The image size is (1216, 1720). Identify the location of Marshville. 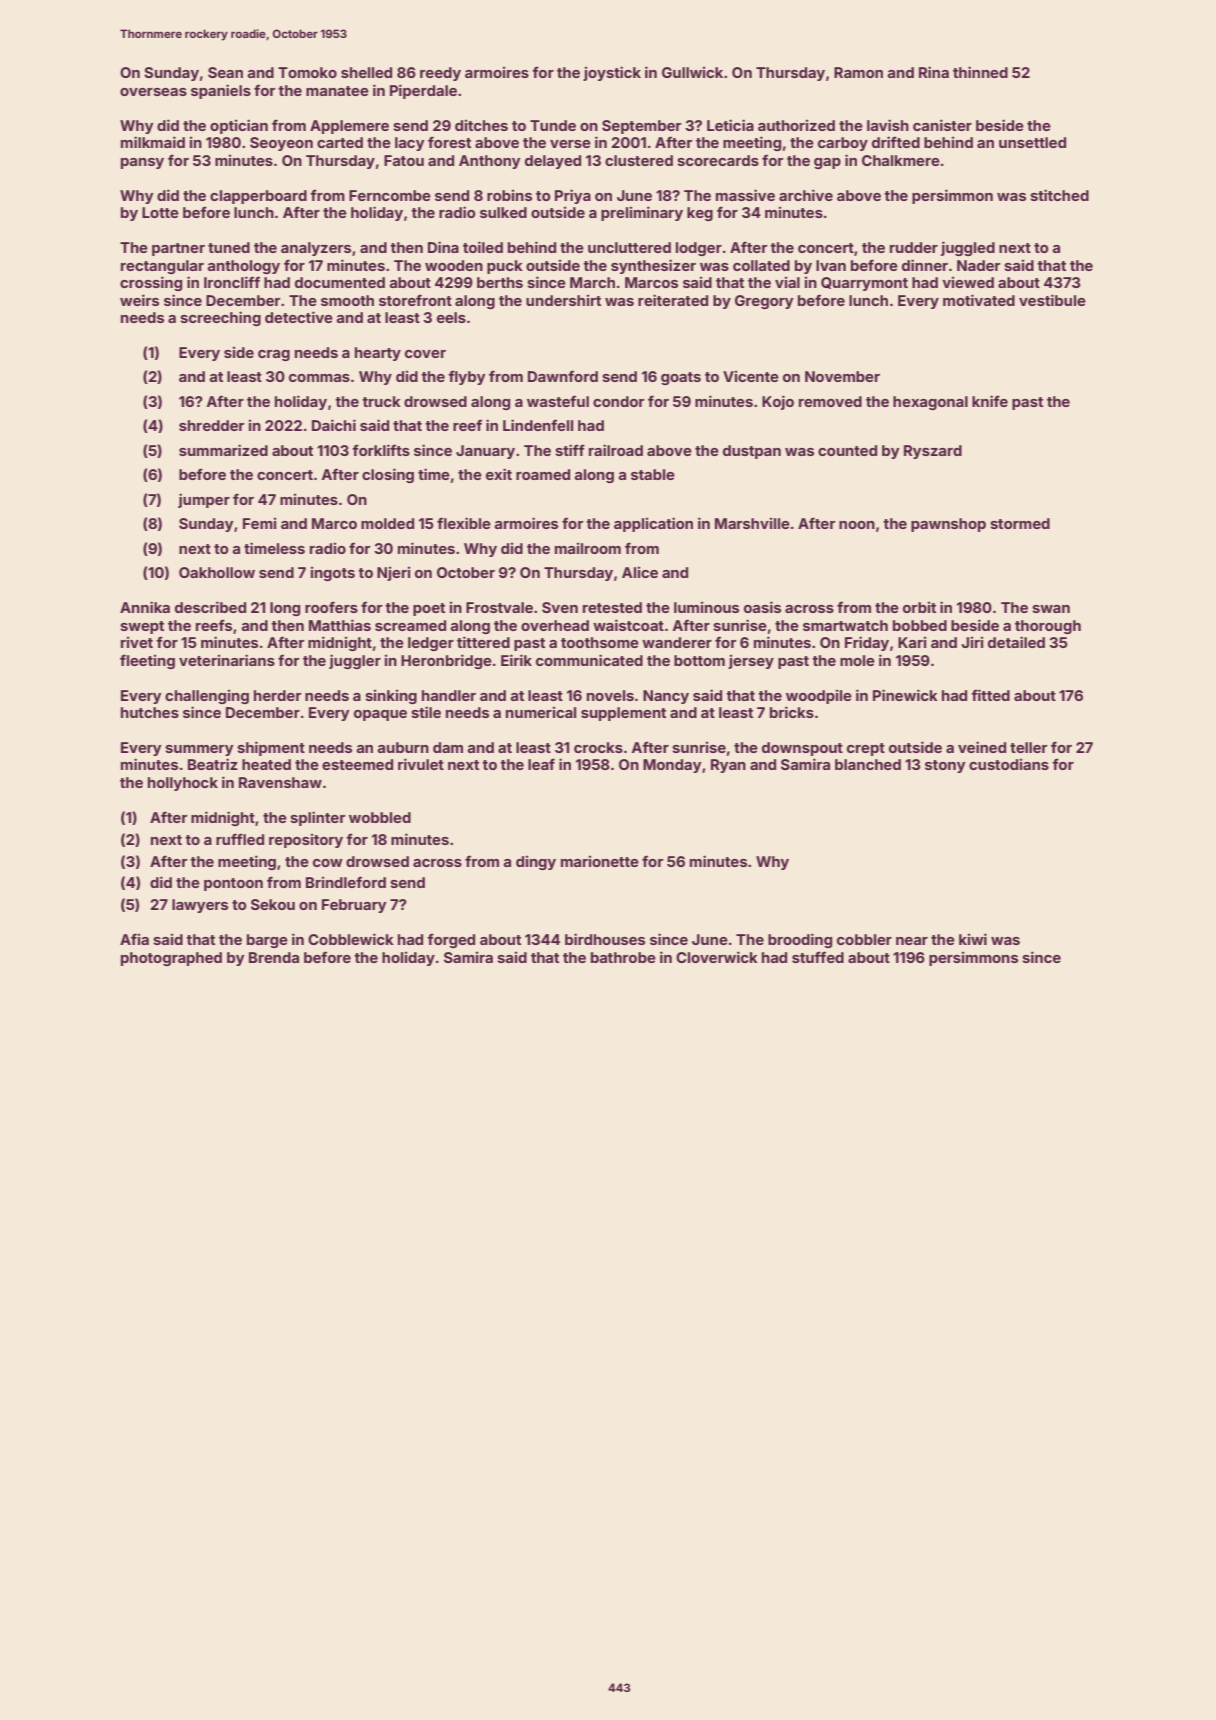
(752, 523).
